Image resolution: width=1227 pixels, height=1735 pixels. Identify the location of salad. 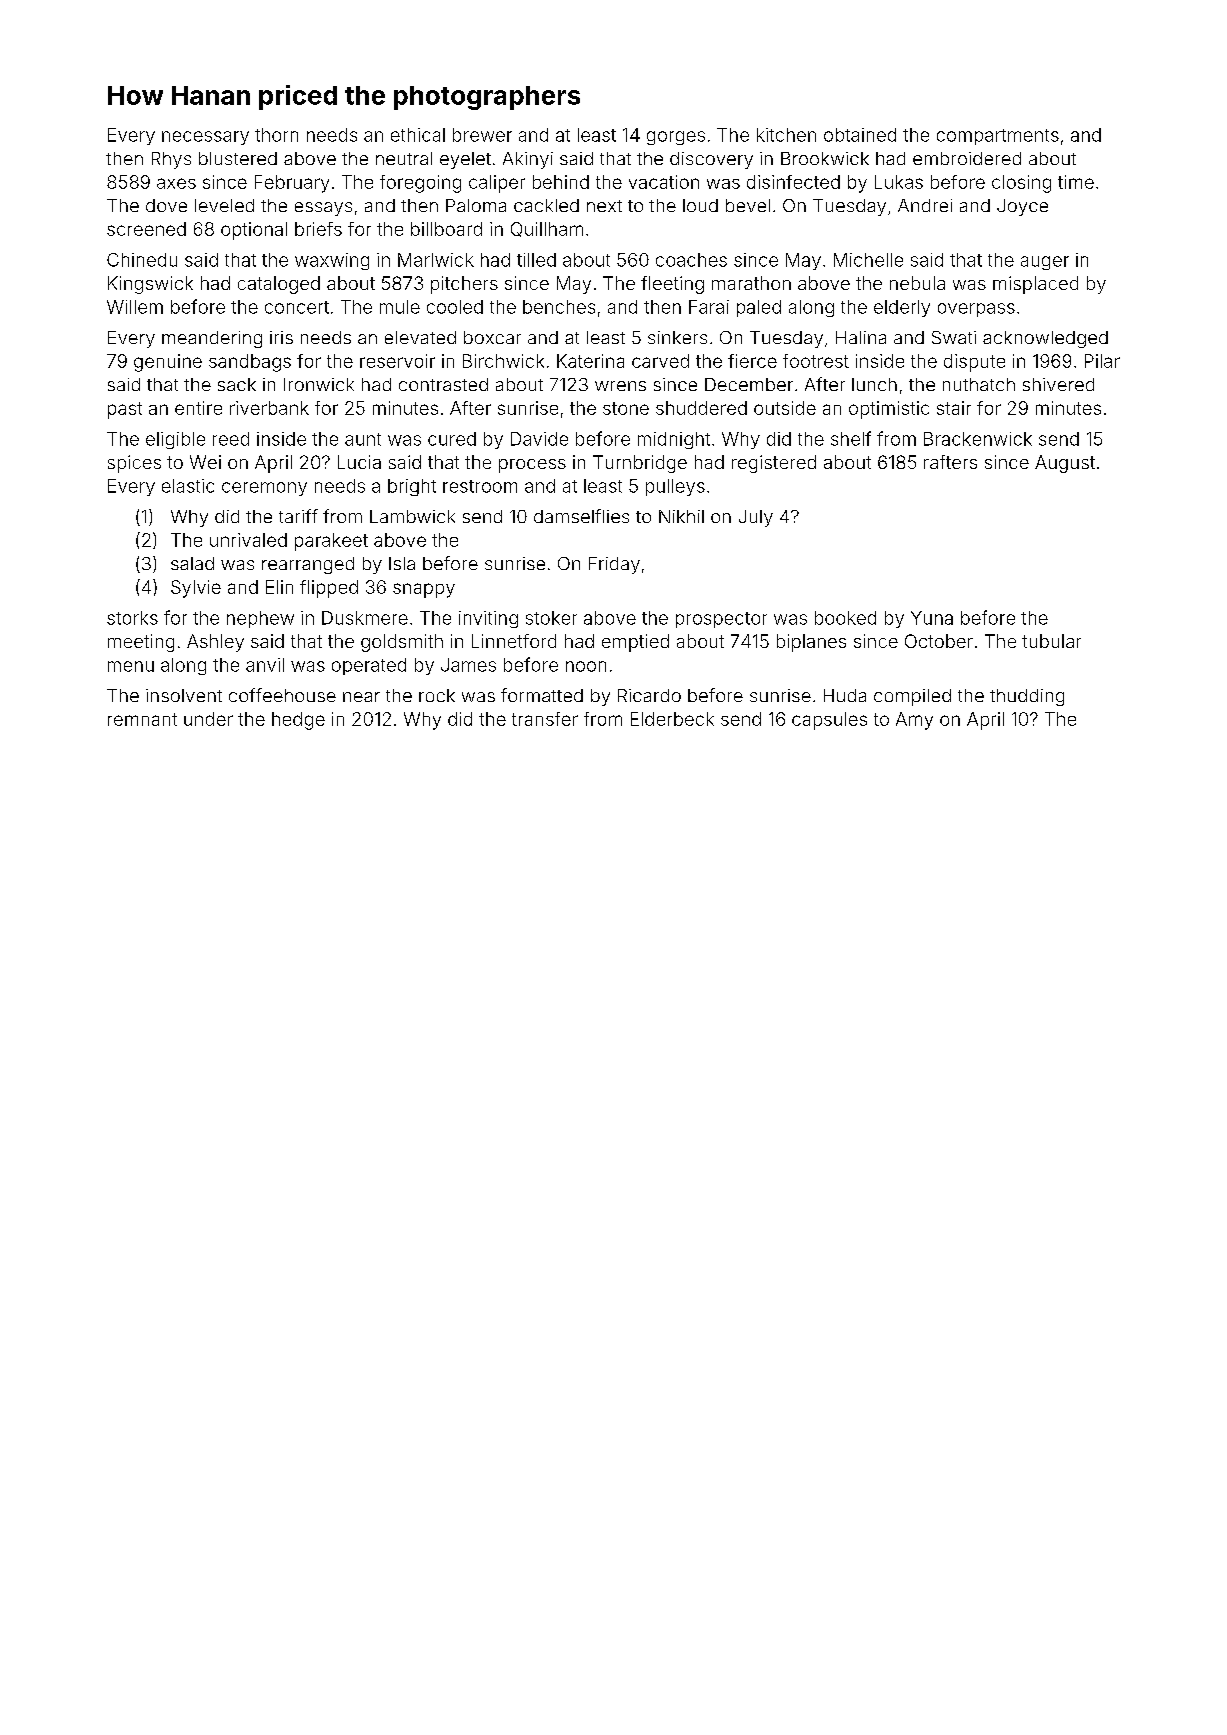
(192, 563).
